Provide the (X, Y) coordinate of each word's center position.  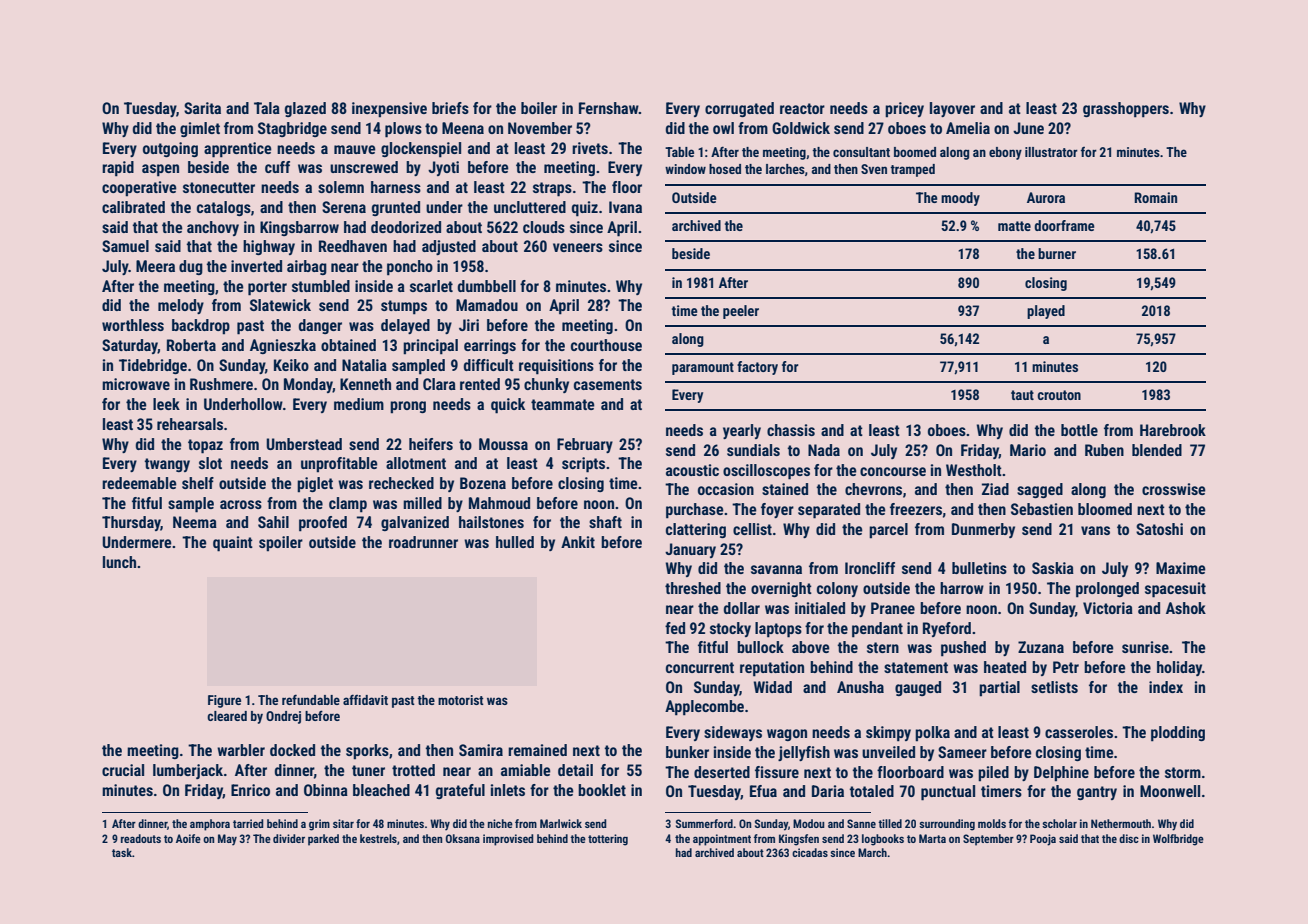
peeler (741, 312)
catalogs (224, 208)
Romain (1155, 197)
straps (552, 189)
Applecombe (704, 708)
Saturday (130, 346)
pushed (963, 649)
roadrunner (423, 542)
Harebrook (1173, 430)
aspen (160, 170)
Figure (224, 701)
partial (999, 689)
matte (1014, 226)
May (227, 840)
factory (757, 368)
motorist (461, 700)
